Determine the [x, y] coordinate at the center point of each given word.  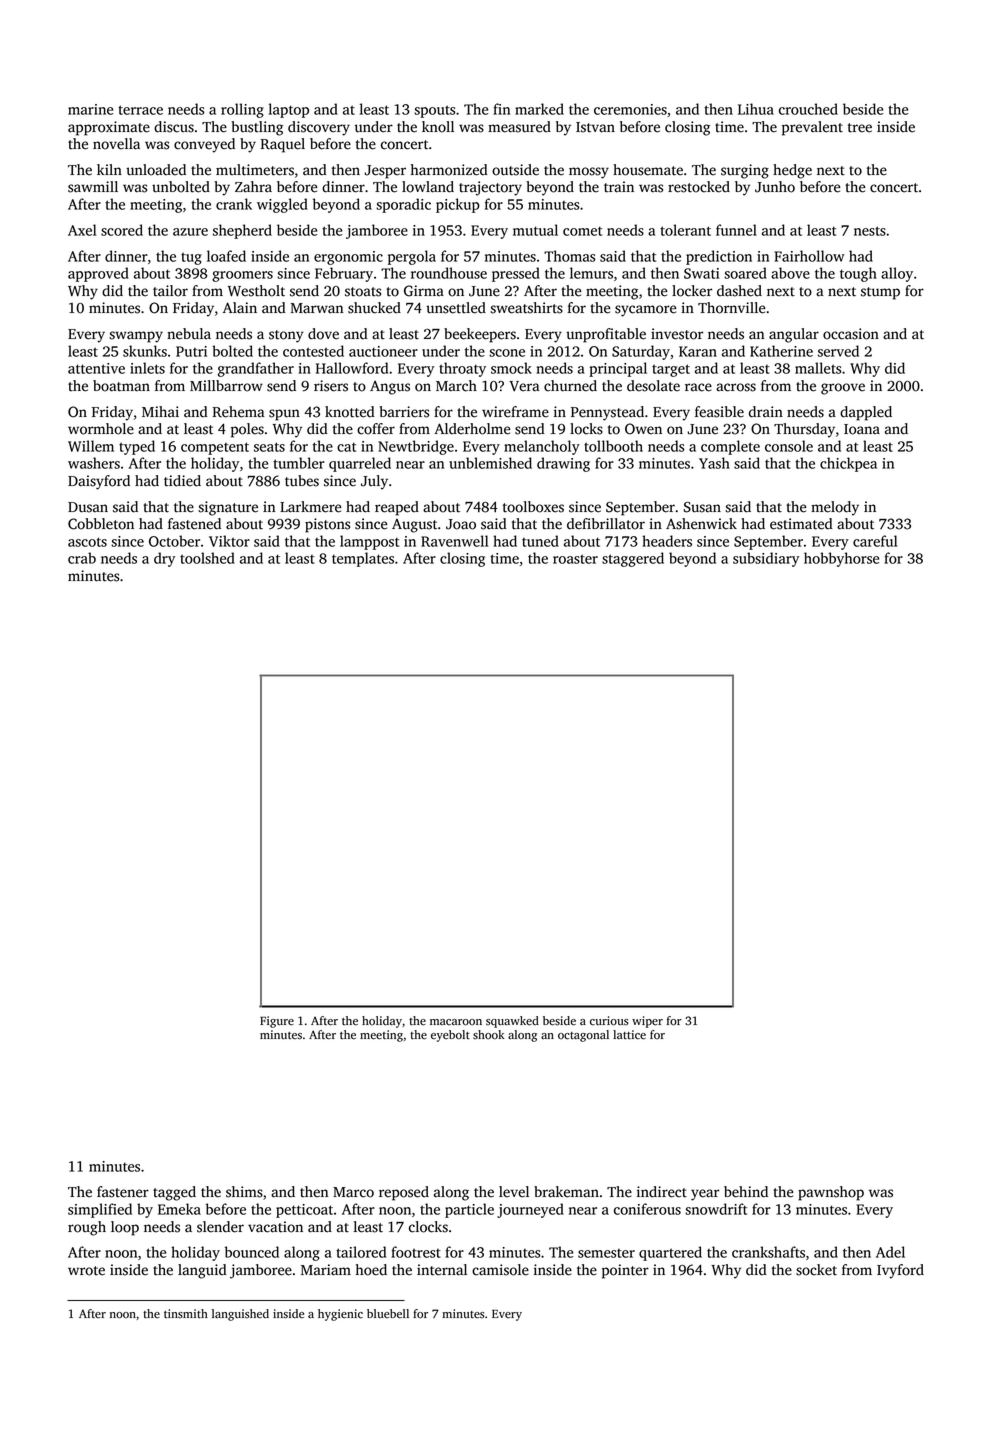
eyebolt [450, 1036]
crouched [808, 109]
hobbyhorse [841, 559]
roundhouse [449, 273]
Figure [277, 1022]
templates [363, 559]
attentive [96, 368]
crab [82, 558]
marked [539, 109]
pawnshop [831, 1193]
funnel [736, 230]
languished [240, 1315]
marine [90, 109]
